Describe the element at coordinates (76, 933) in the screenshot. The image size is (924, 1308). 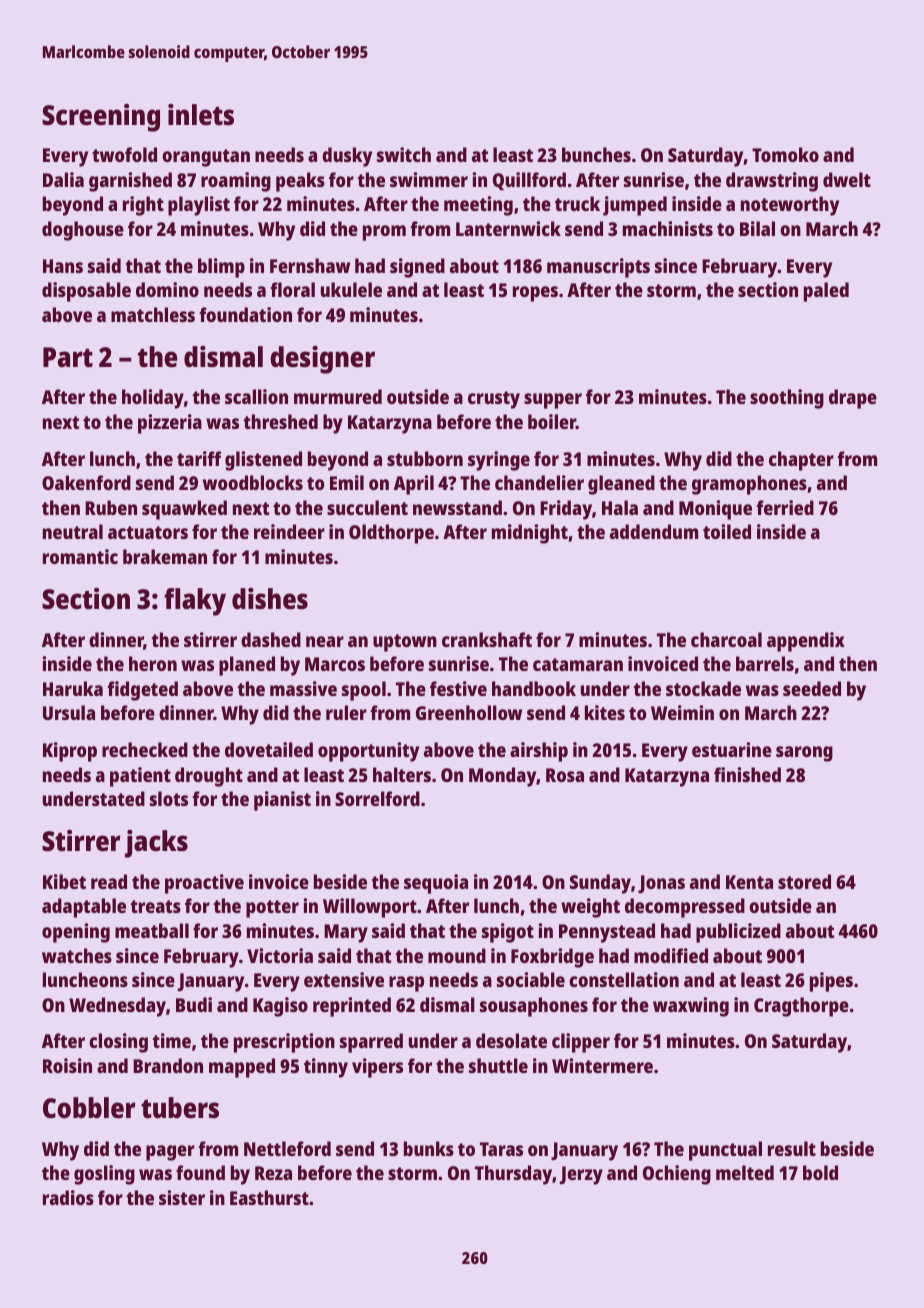
I see `opening` at that location.
